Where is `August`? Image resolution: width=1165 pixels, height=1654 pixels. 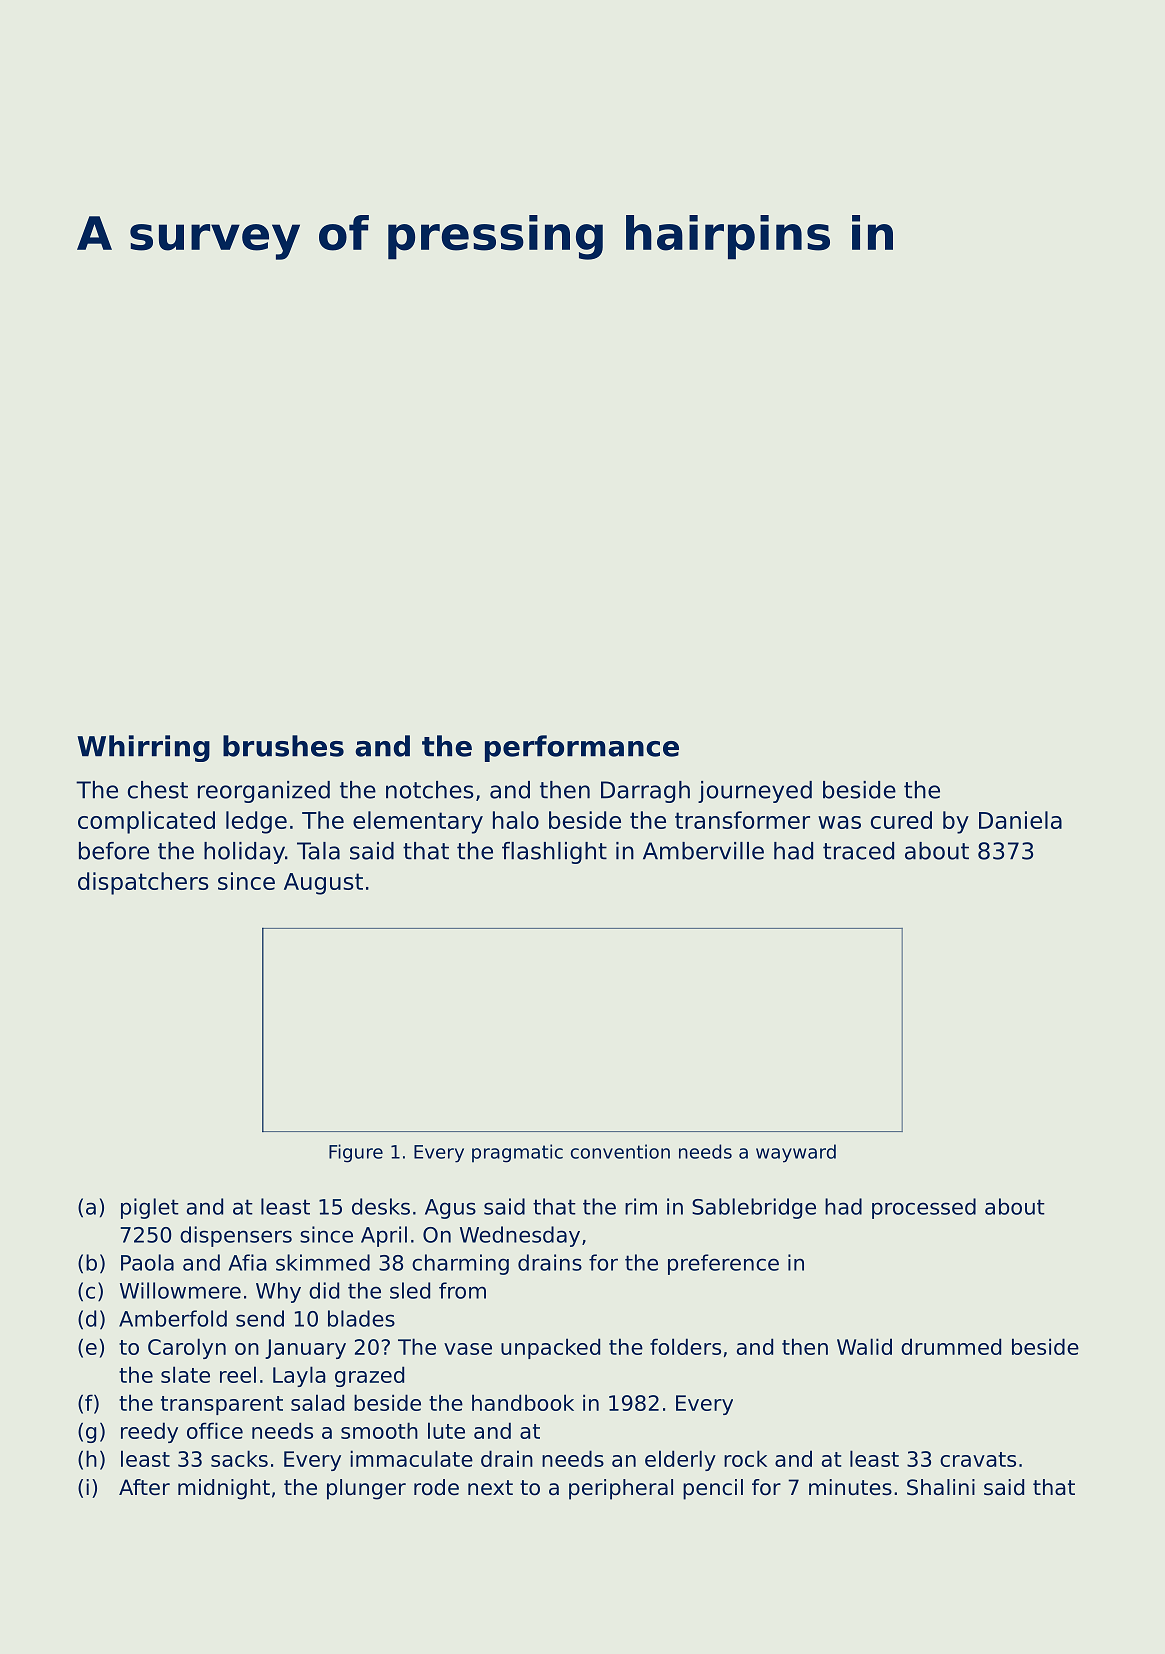
August is located at coordinates (323, 884).
